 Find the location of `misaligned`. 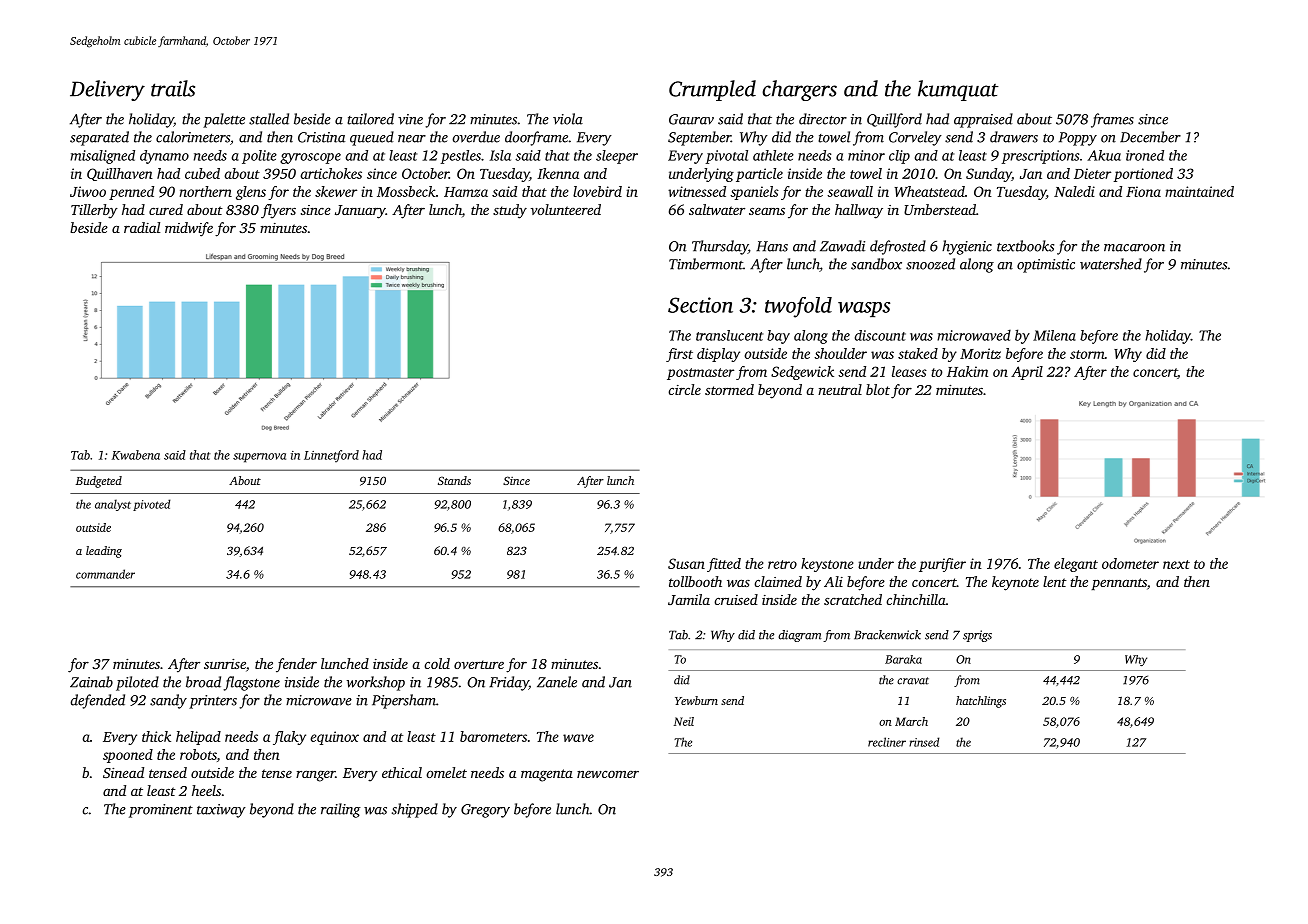

misaligned is located at coordinates (102, 157).
